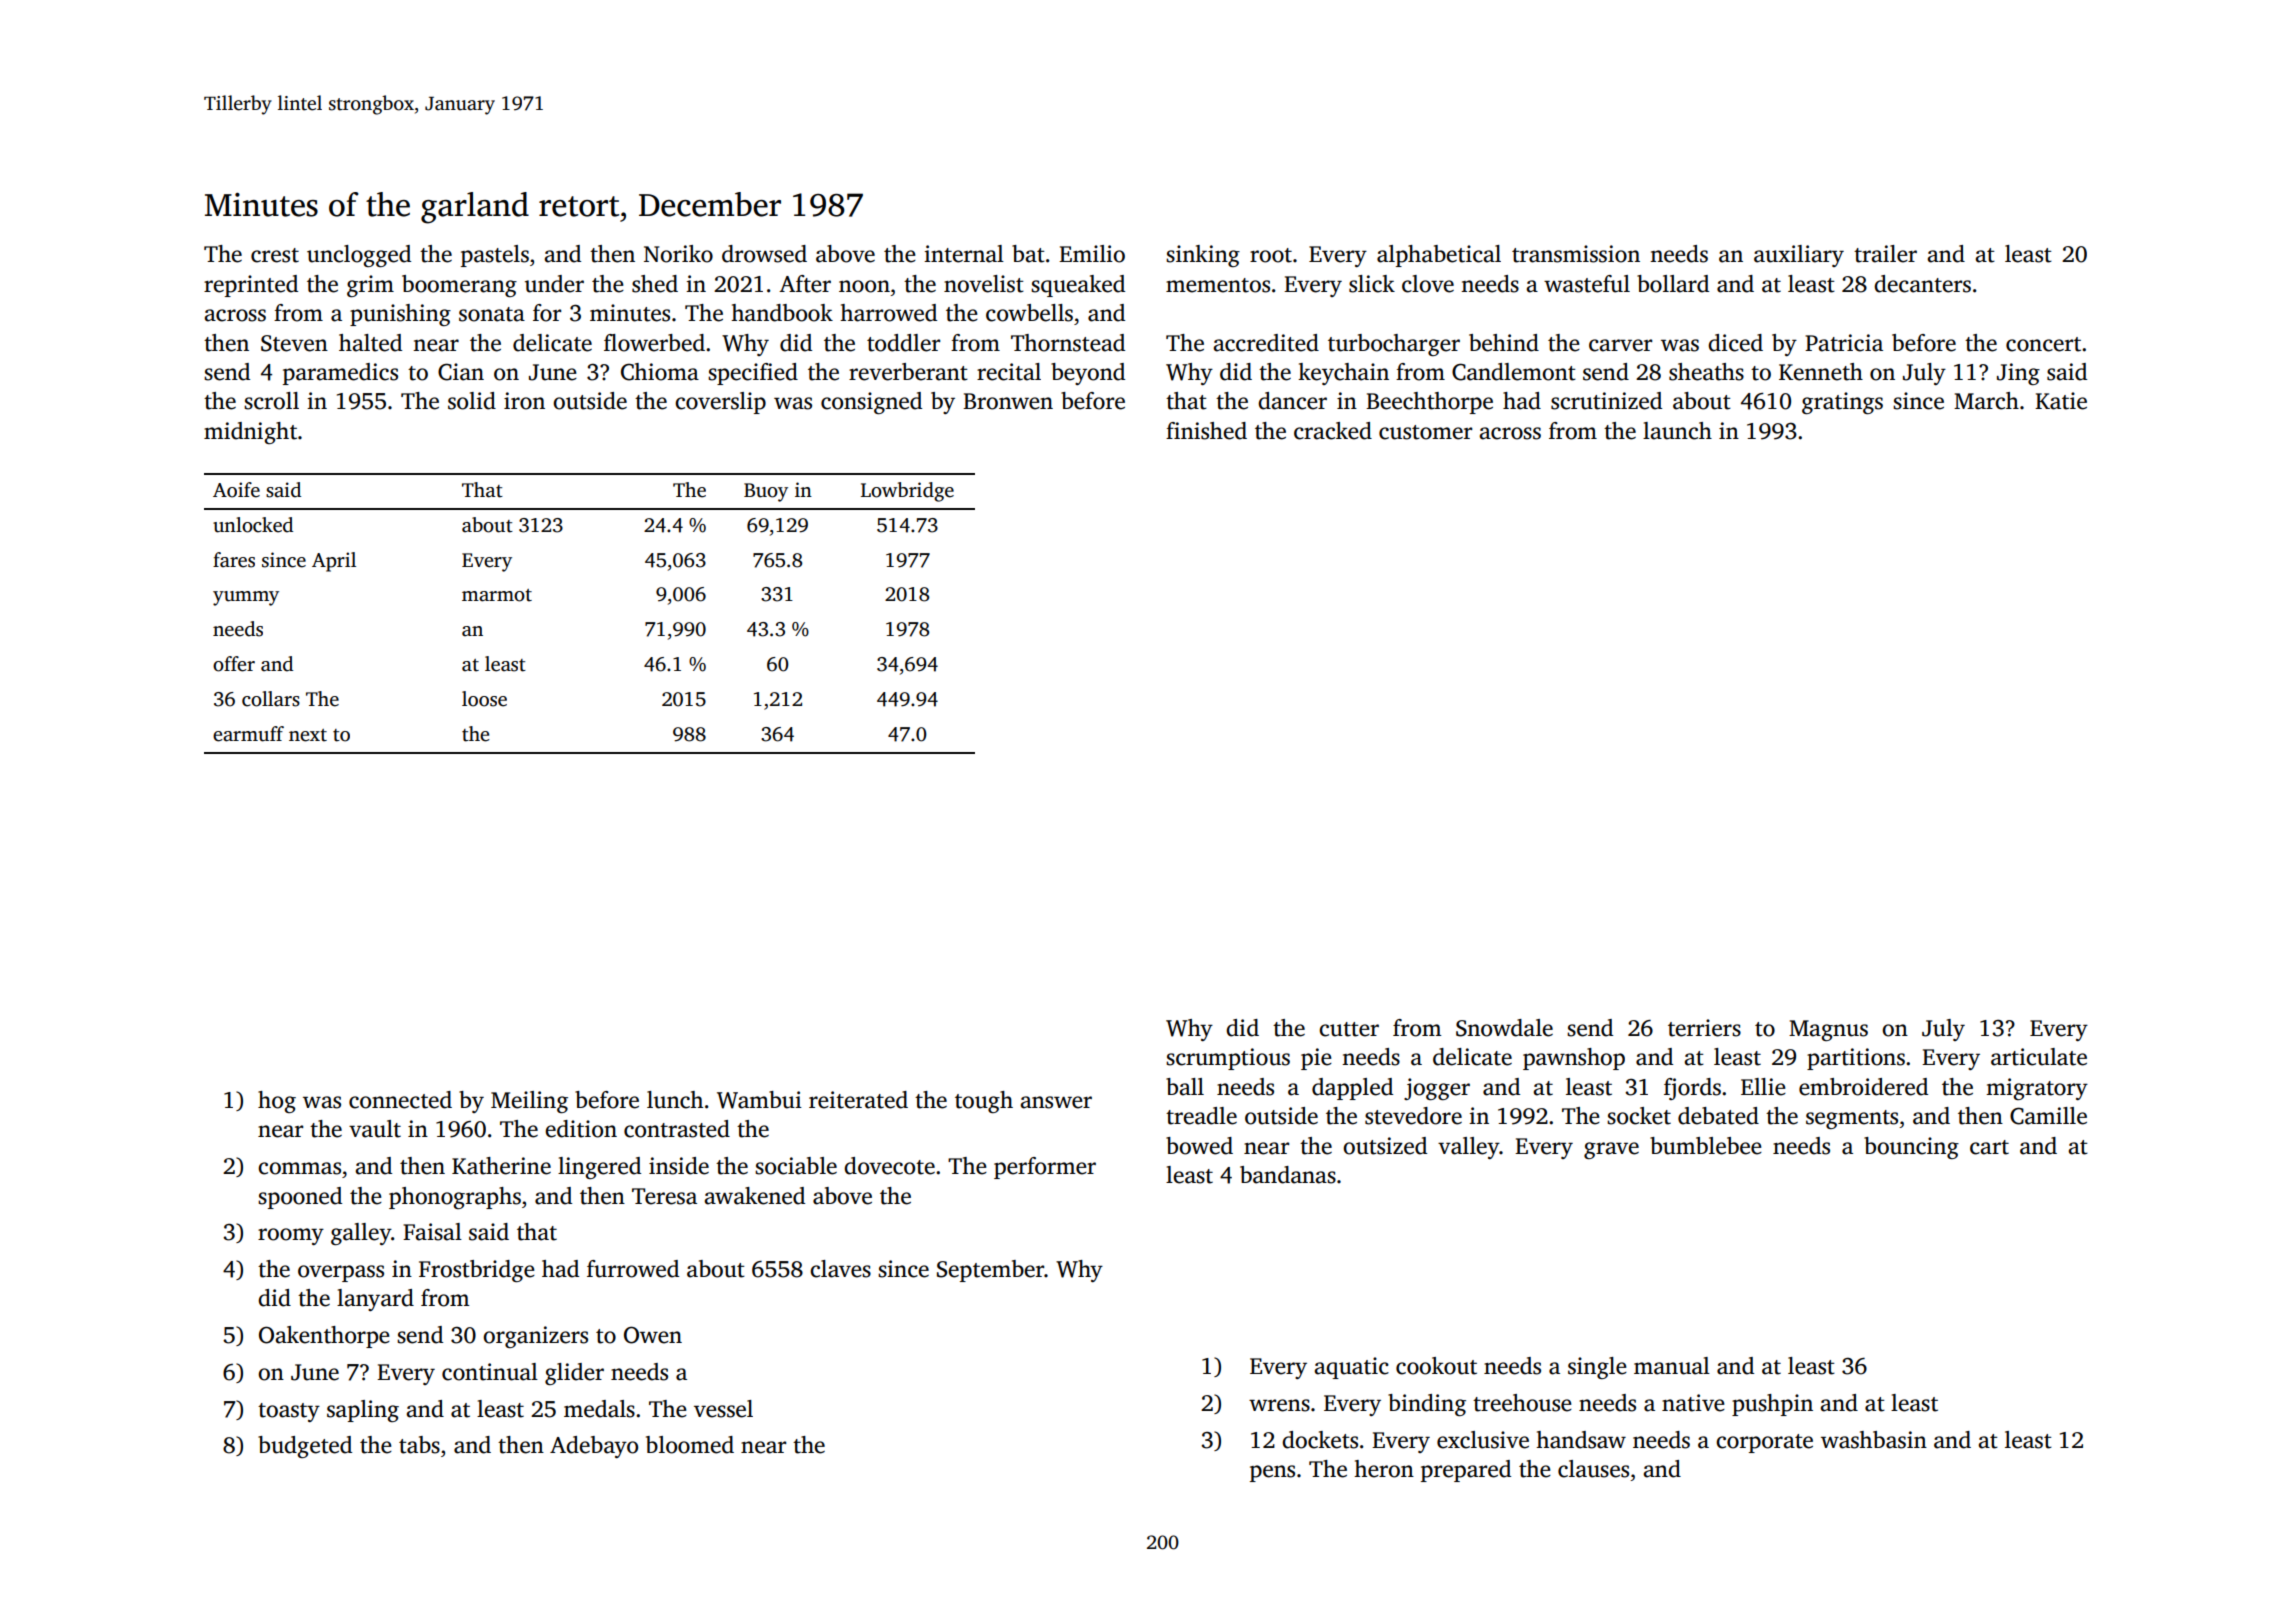 The width and height of the screenshot is (2292, 1620). Describe the element at coordinates (1349, 1029) in the screenshot. I see `cutter` at that location.
